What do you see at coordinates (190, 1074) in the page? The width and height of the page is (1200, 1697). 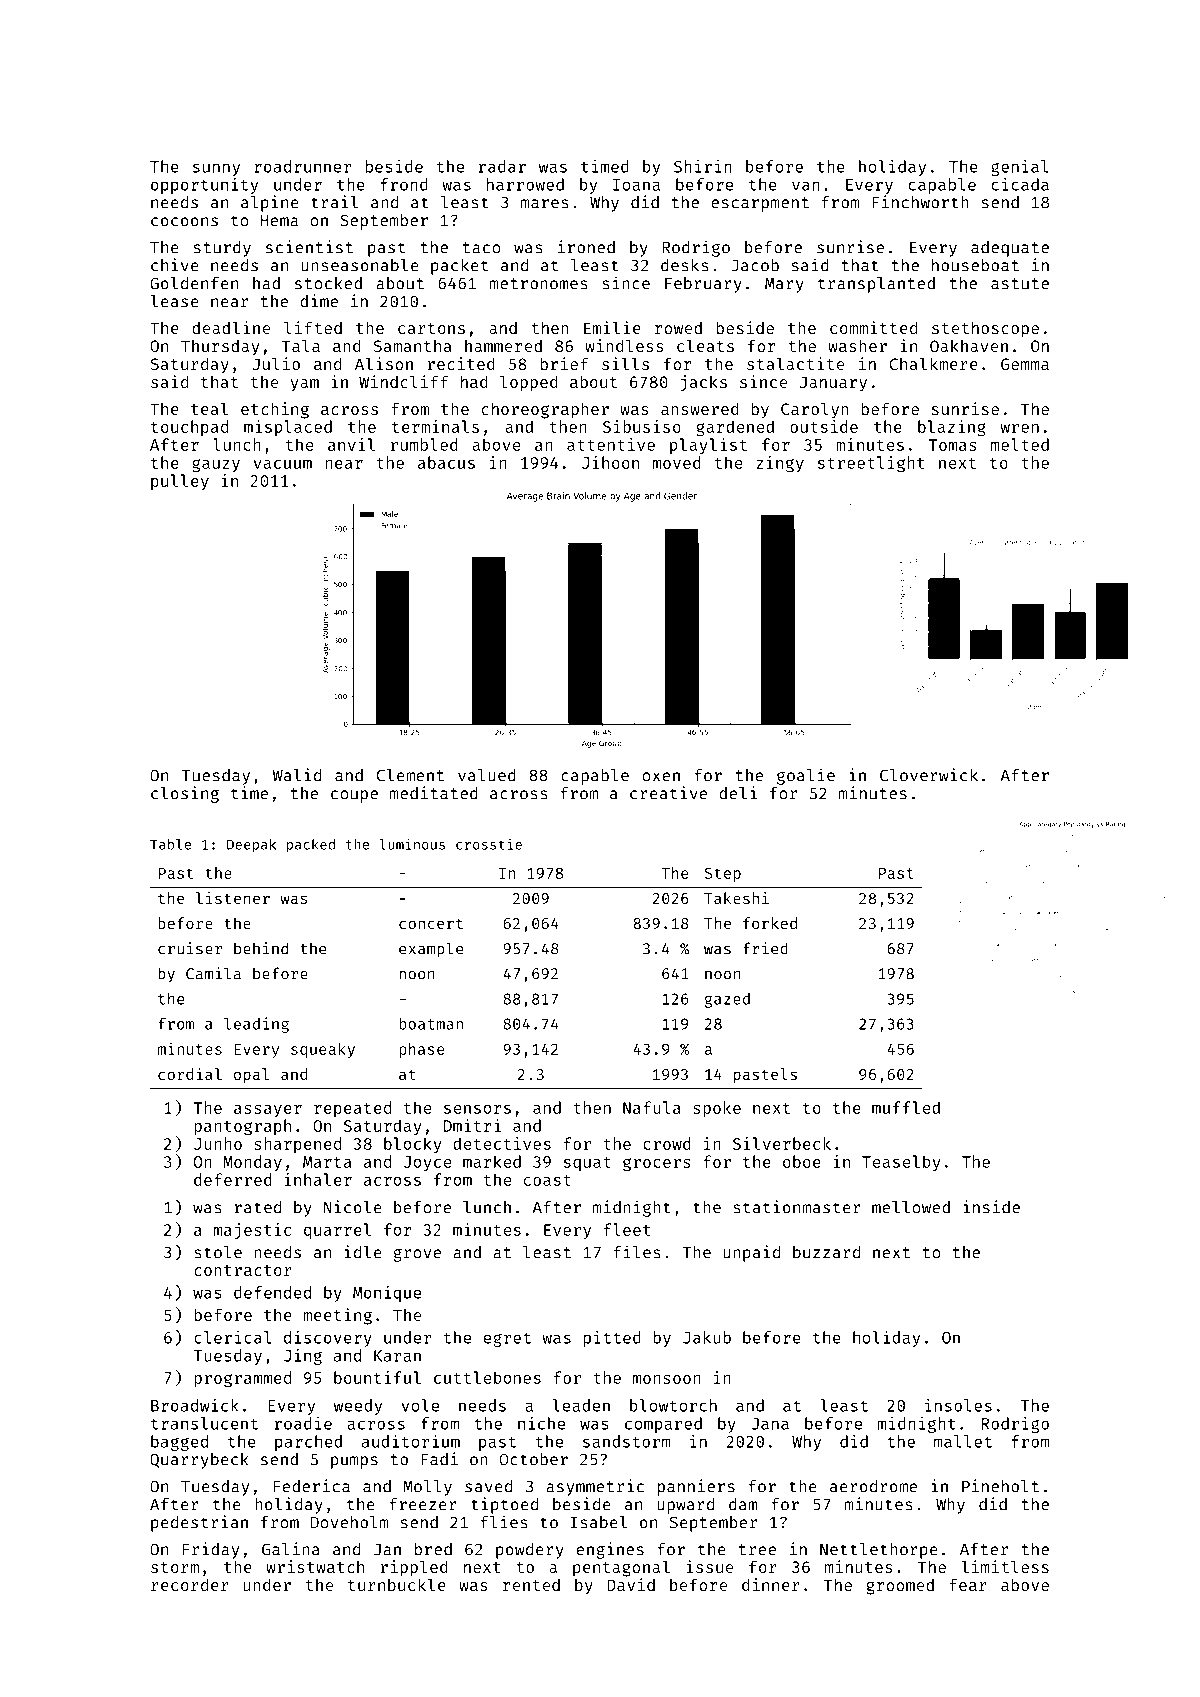 I see `cordial` at bounding box center [190, 1074].
